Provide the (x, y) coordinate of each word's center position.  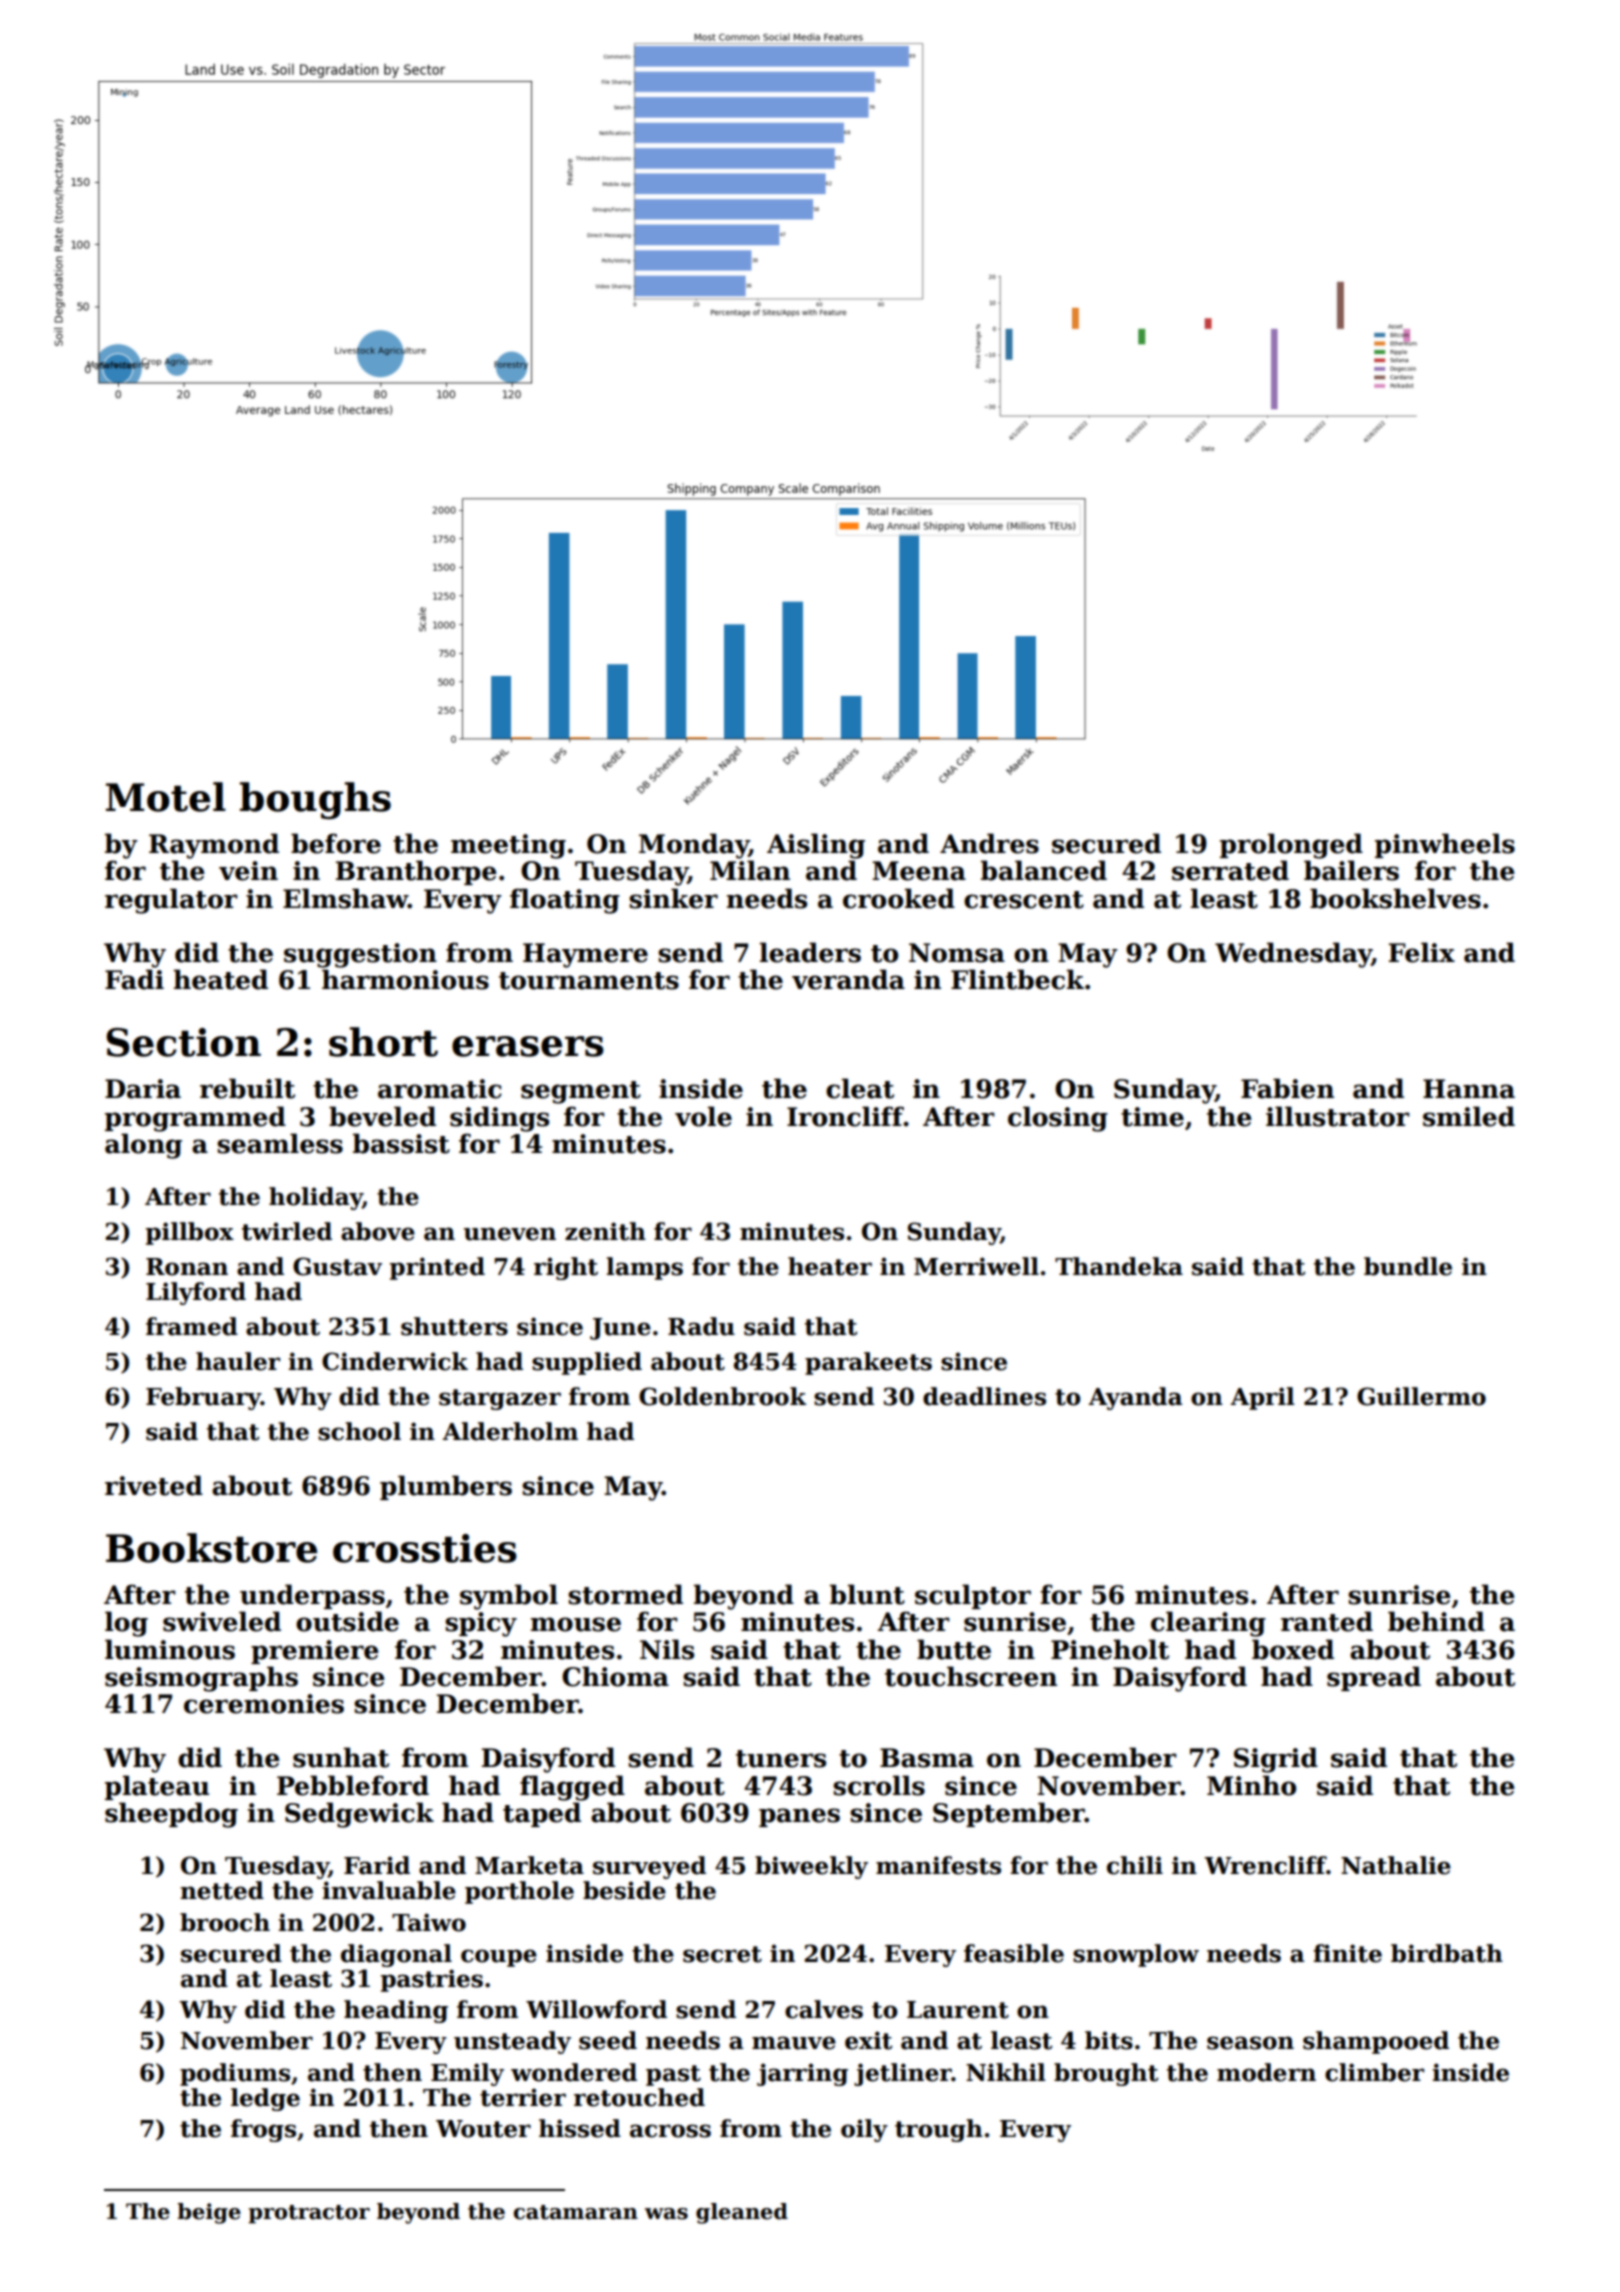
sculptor (973, 1596)
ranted (1327, 1621)
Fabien (1287, 1088)
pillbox (190, 1233)
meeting (508, 846)
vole (703, 1116)
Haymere (585, 955)
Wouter (483, 2129)
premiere (315, 1652)
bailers (1351, 870)
